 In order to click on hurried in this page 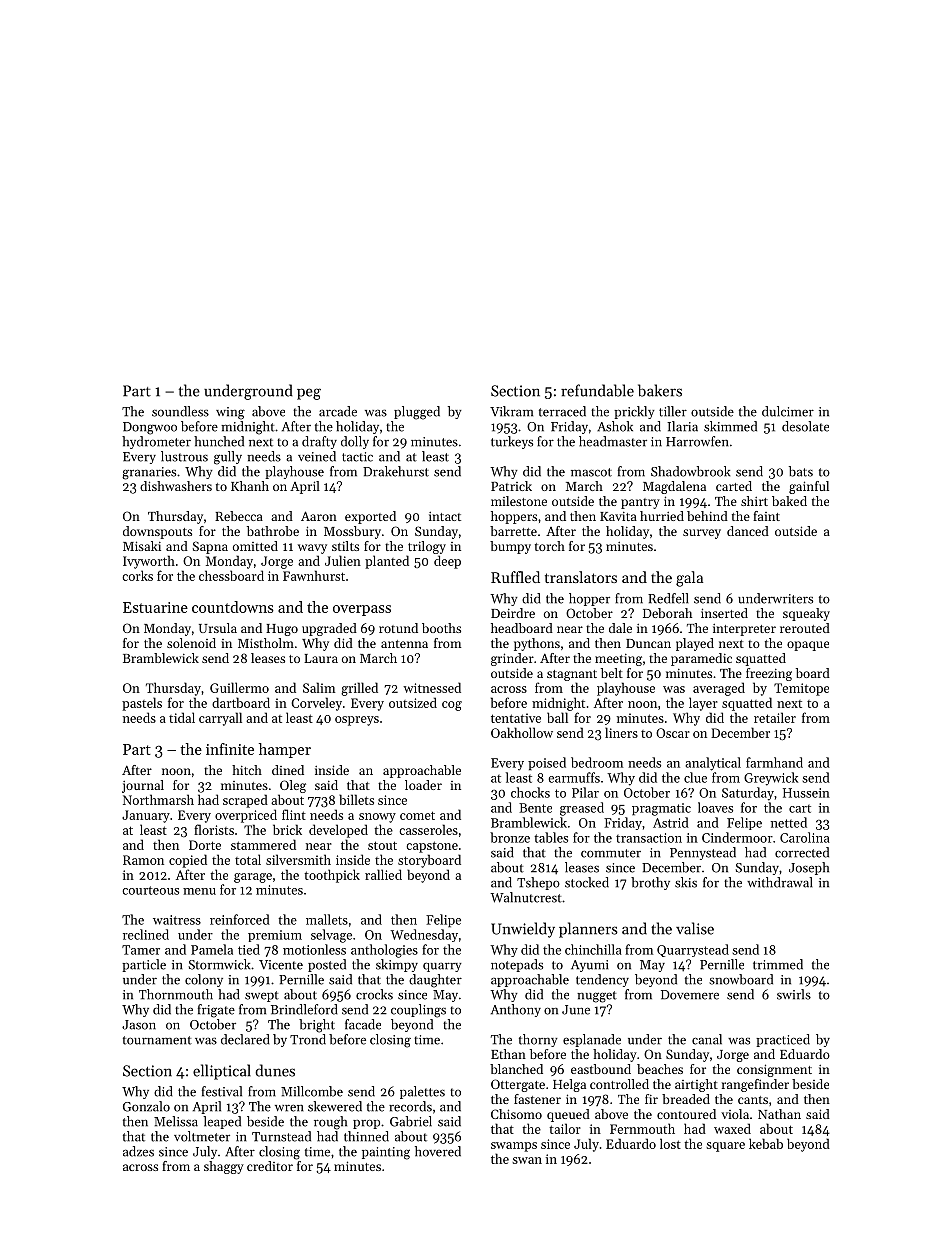, I will do `click(662, 516)`.
